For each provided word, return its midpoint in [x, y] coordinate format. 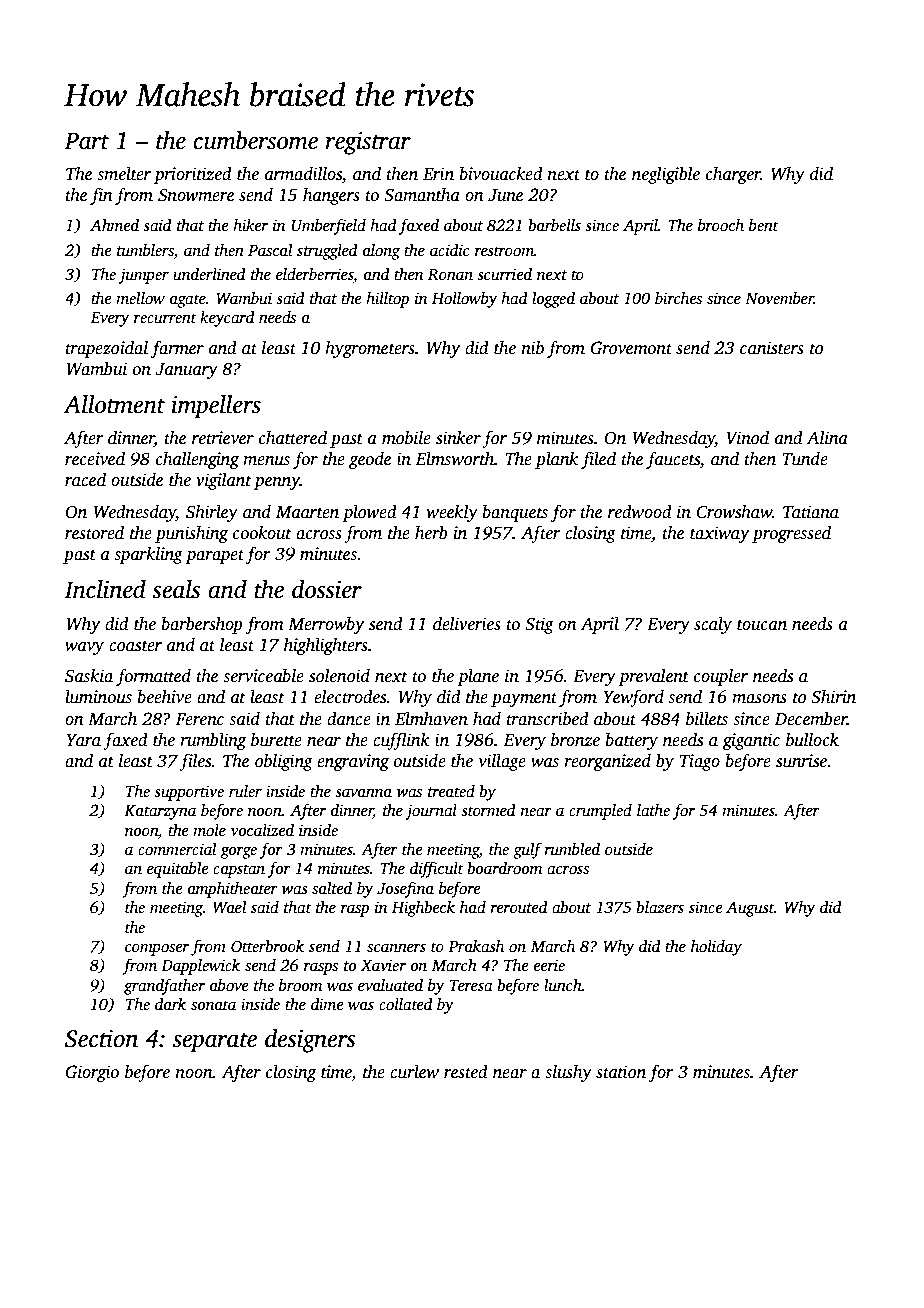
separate [215, 1042]
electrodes [350, 697]
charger [733, 175]
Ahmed [114, 225]
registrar [368, 143]
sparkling [148, 555]
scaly [713, 625]
